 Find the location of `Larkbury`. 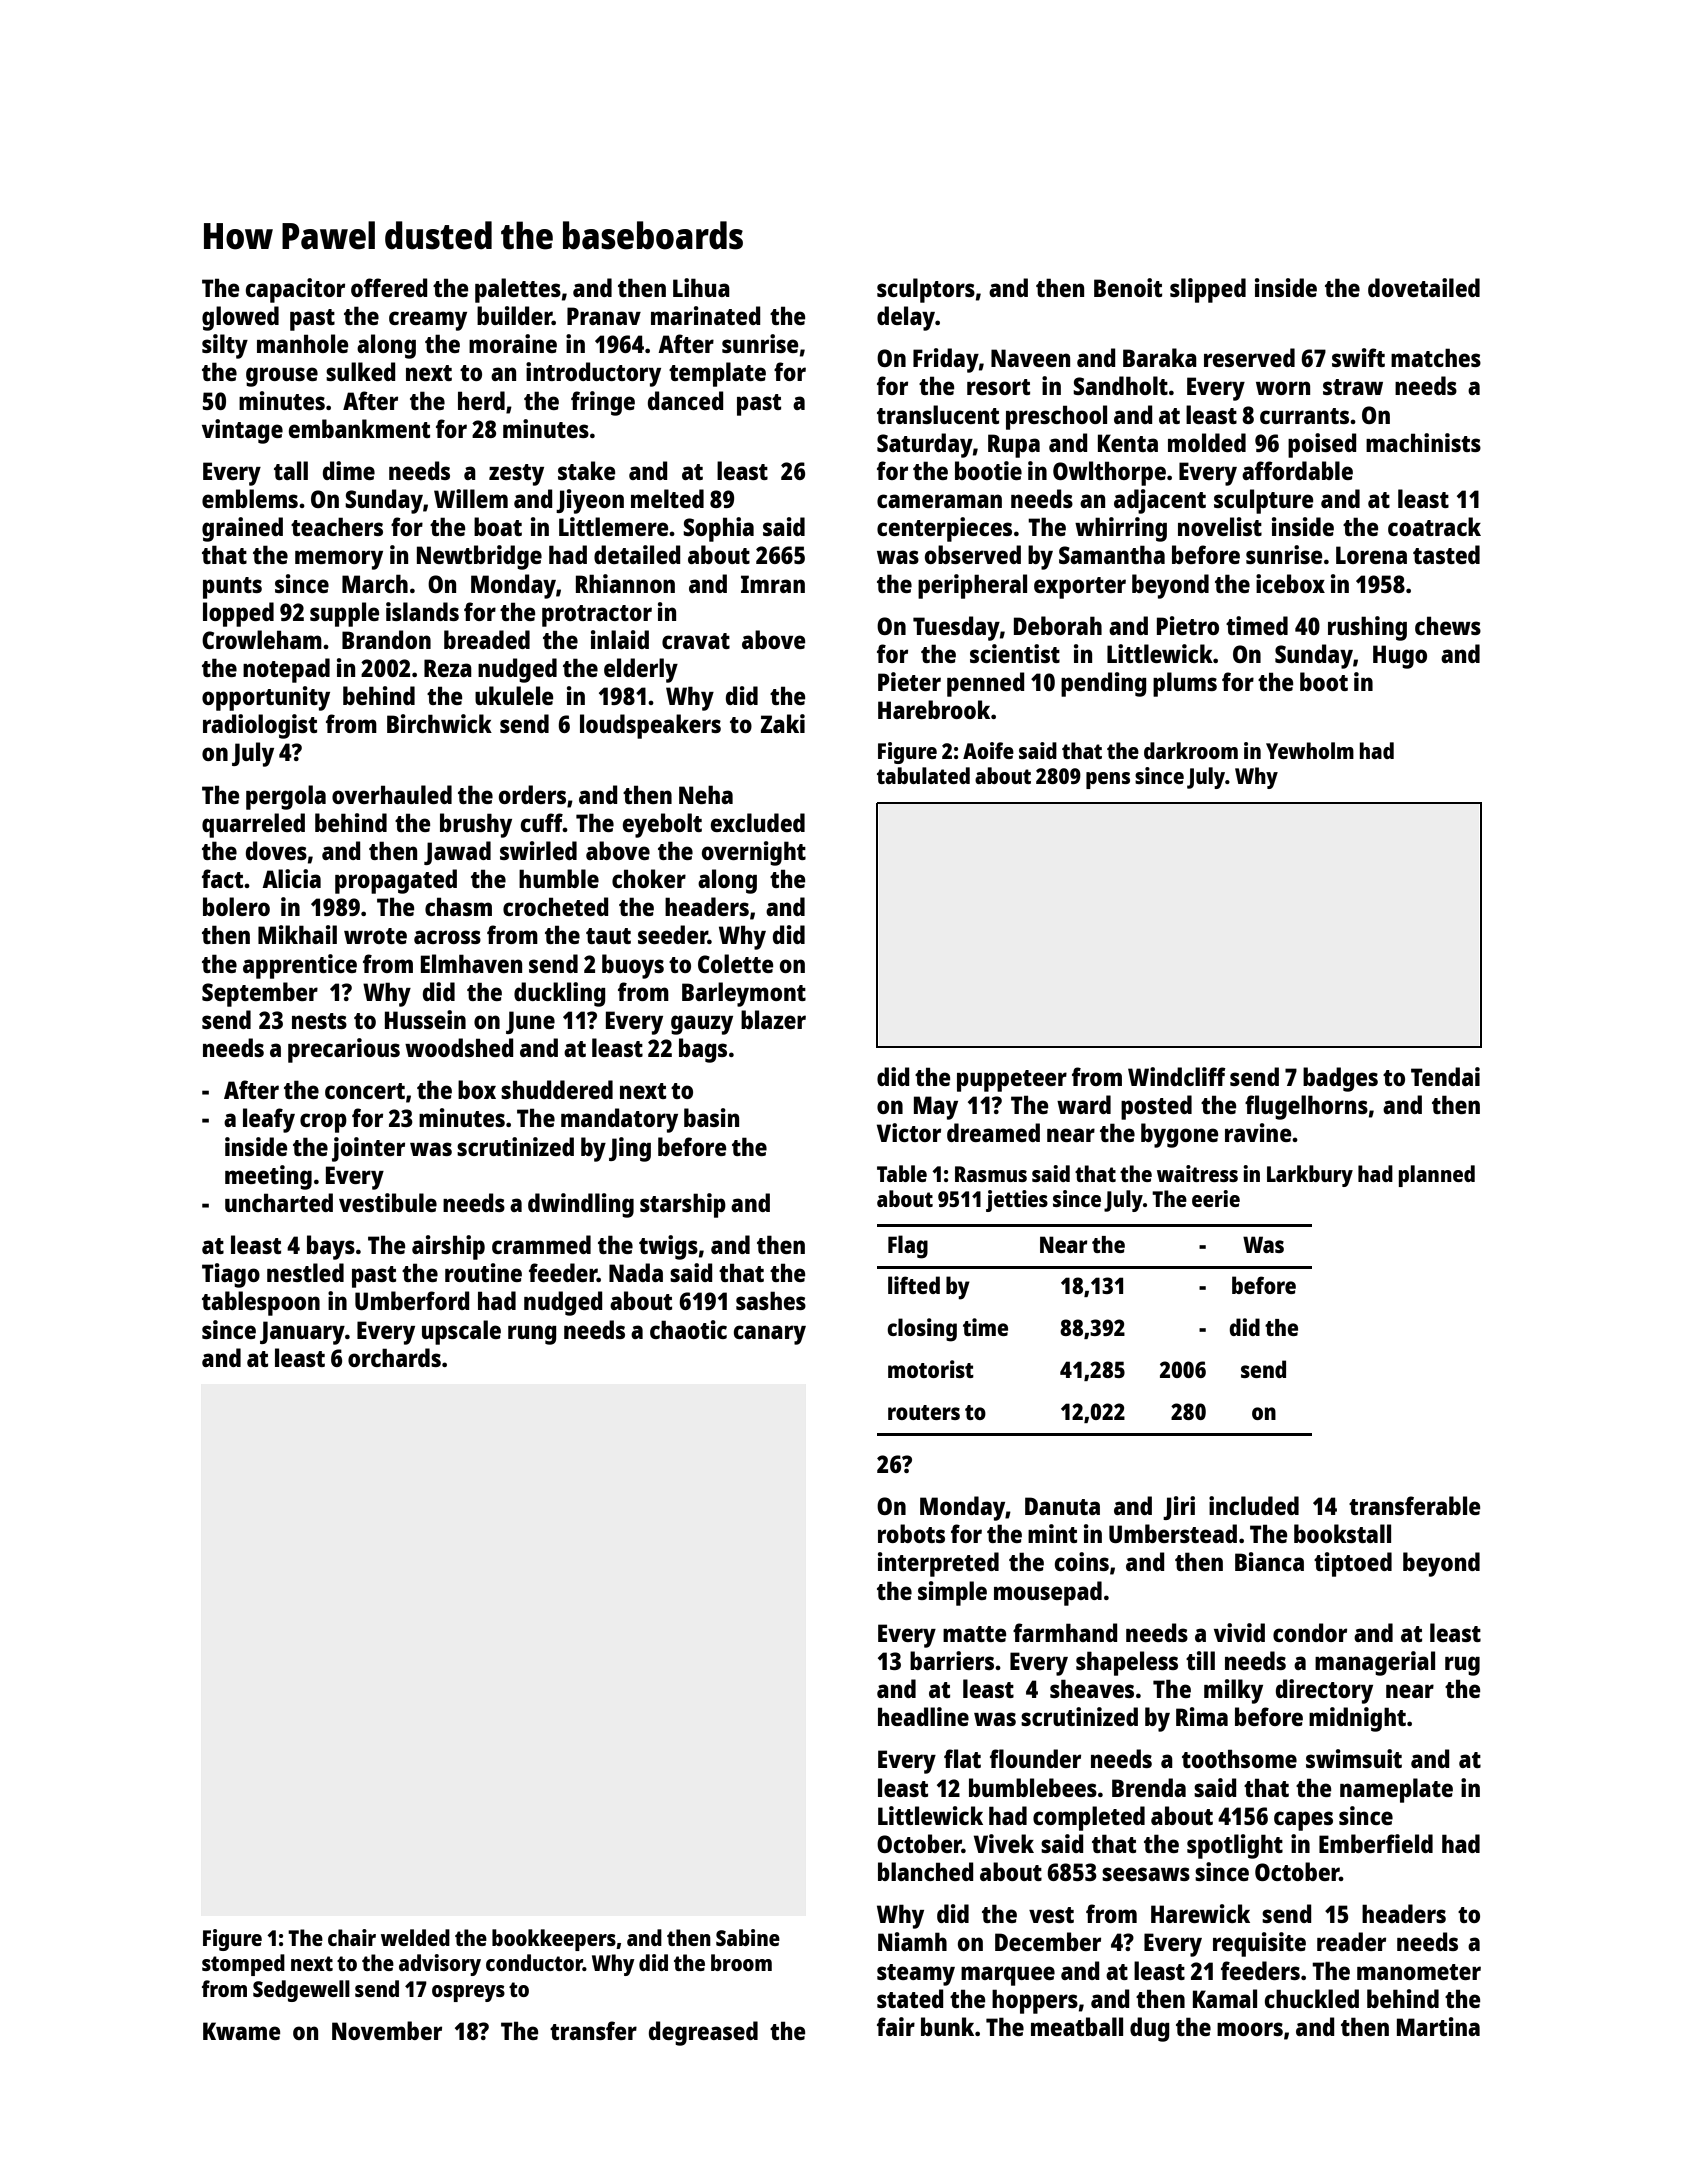

Larkbury is located at coordinates (1310, 1176).
